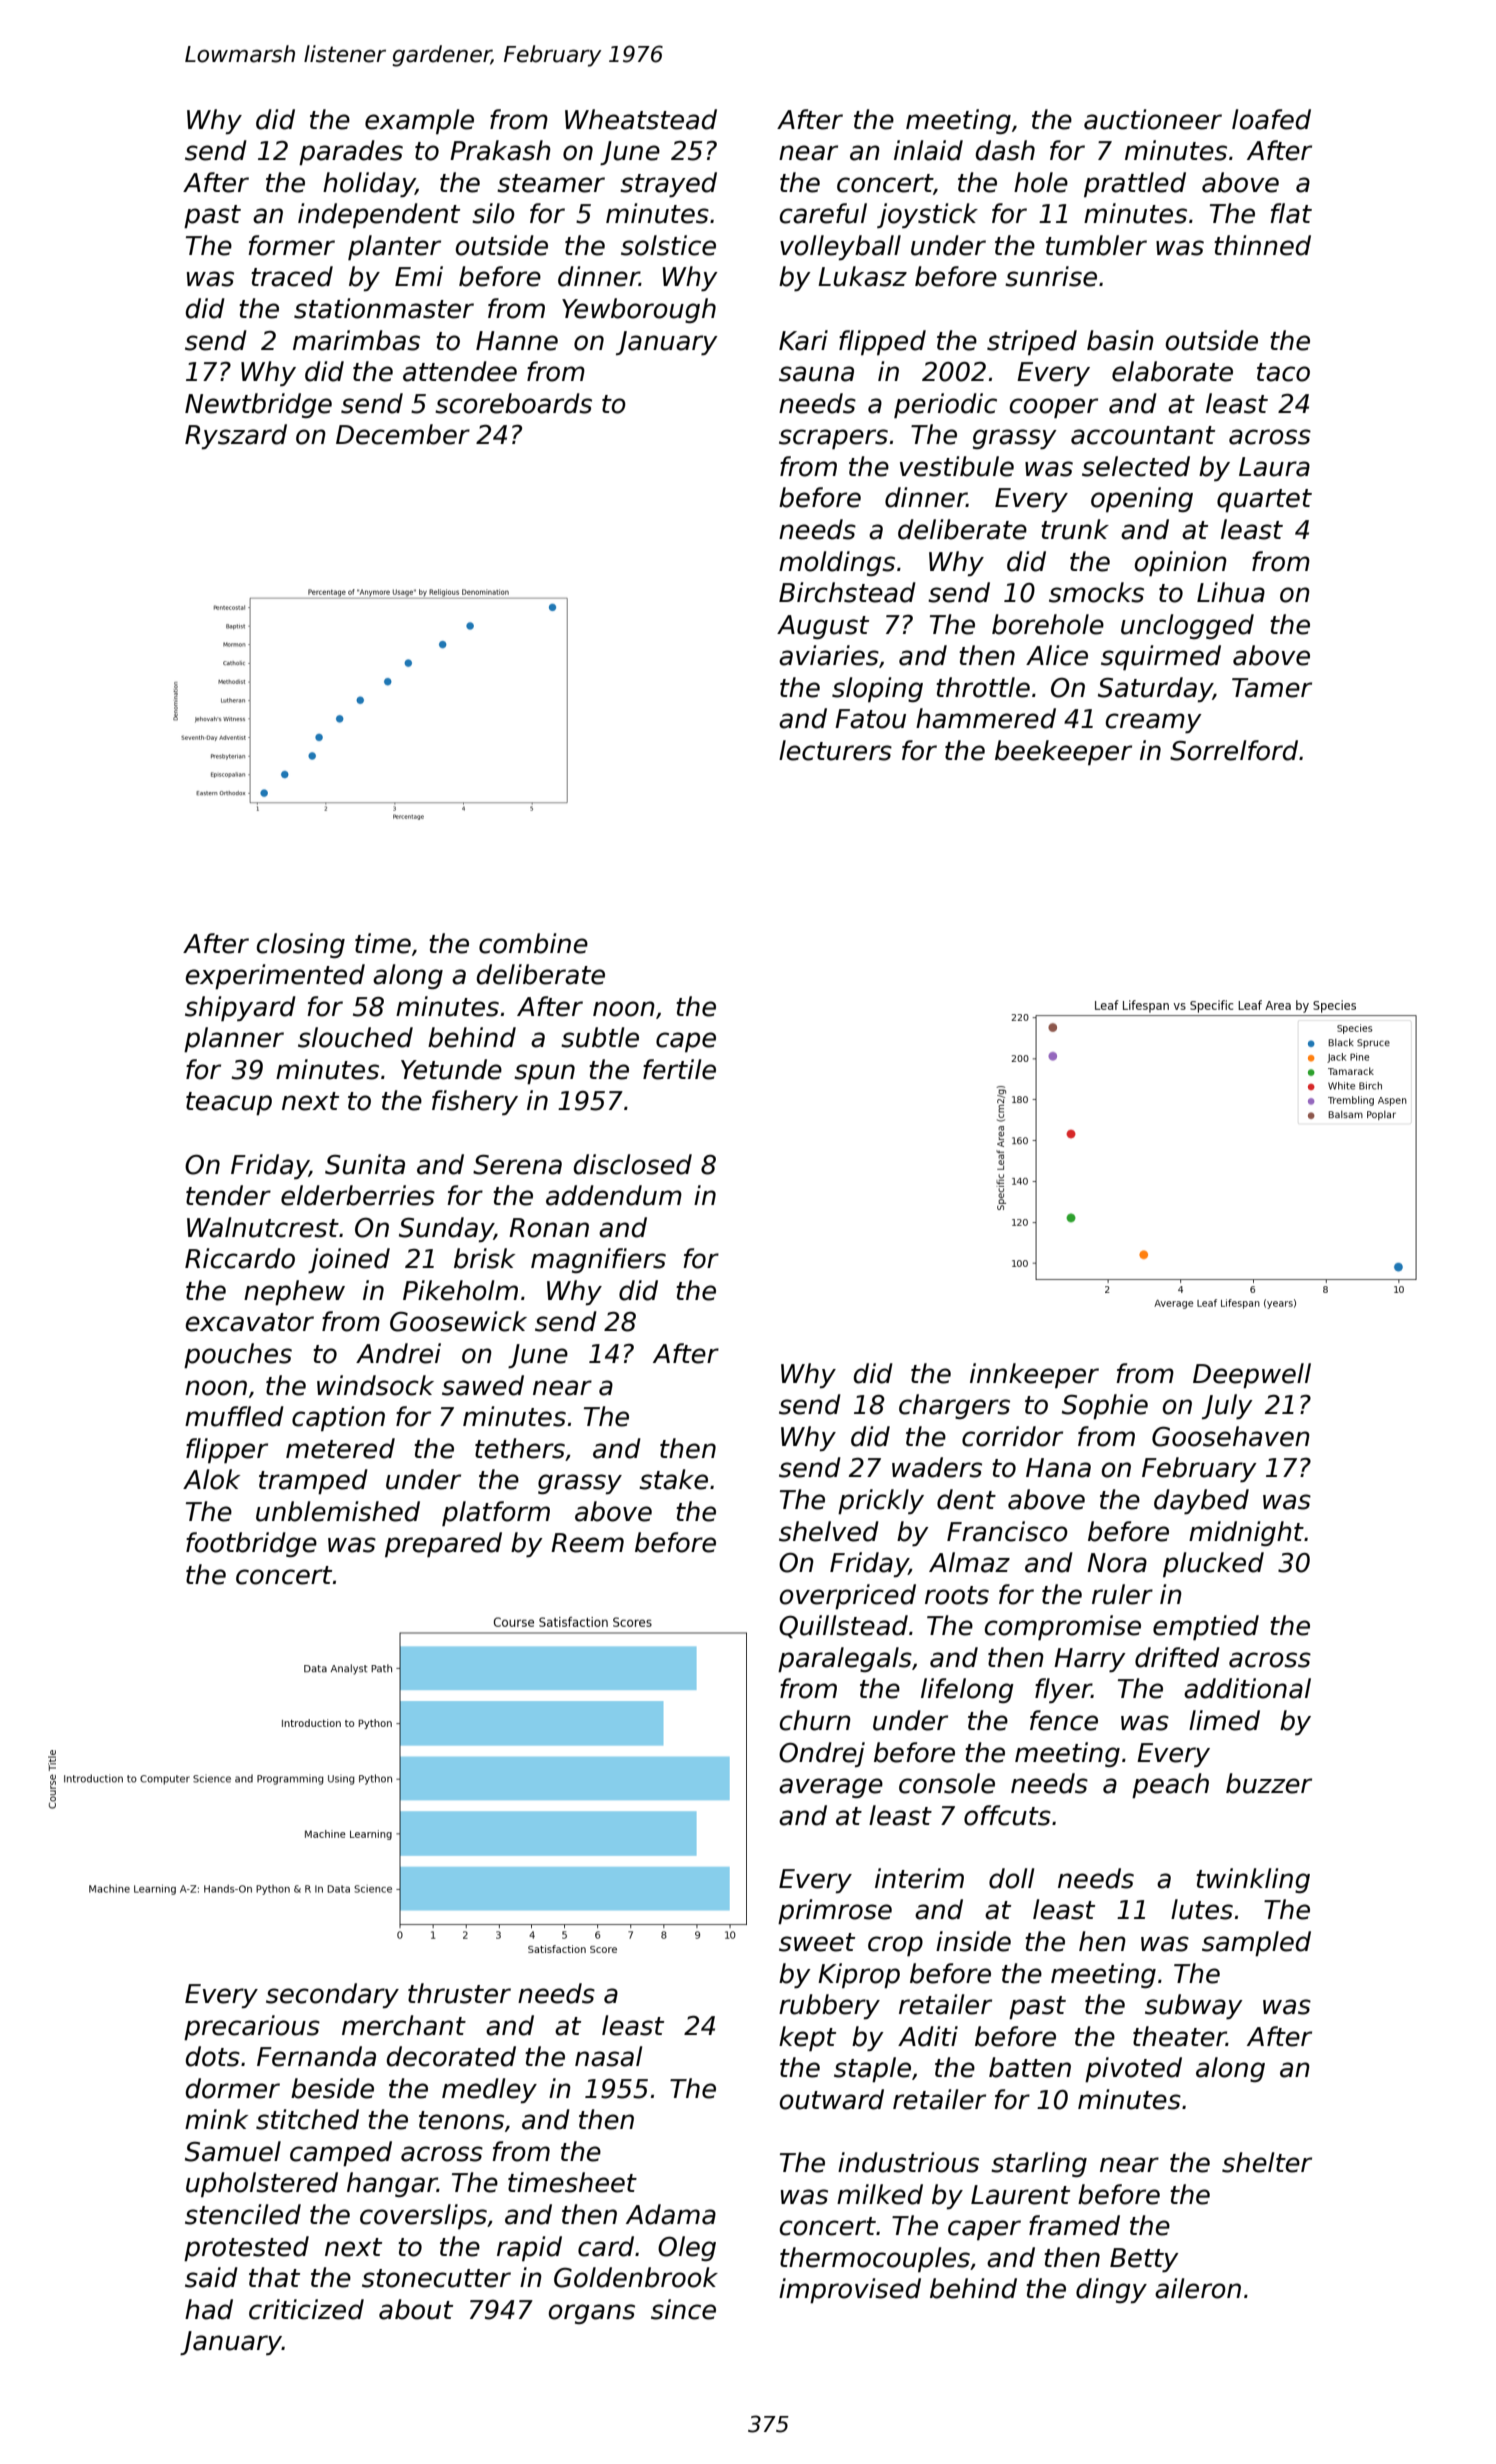  What do you see at coordinates (1252, 1375) in the screenshot?
I see `Deepwell` at bounding box center [1252, 1375].
